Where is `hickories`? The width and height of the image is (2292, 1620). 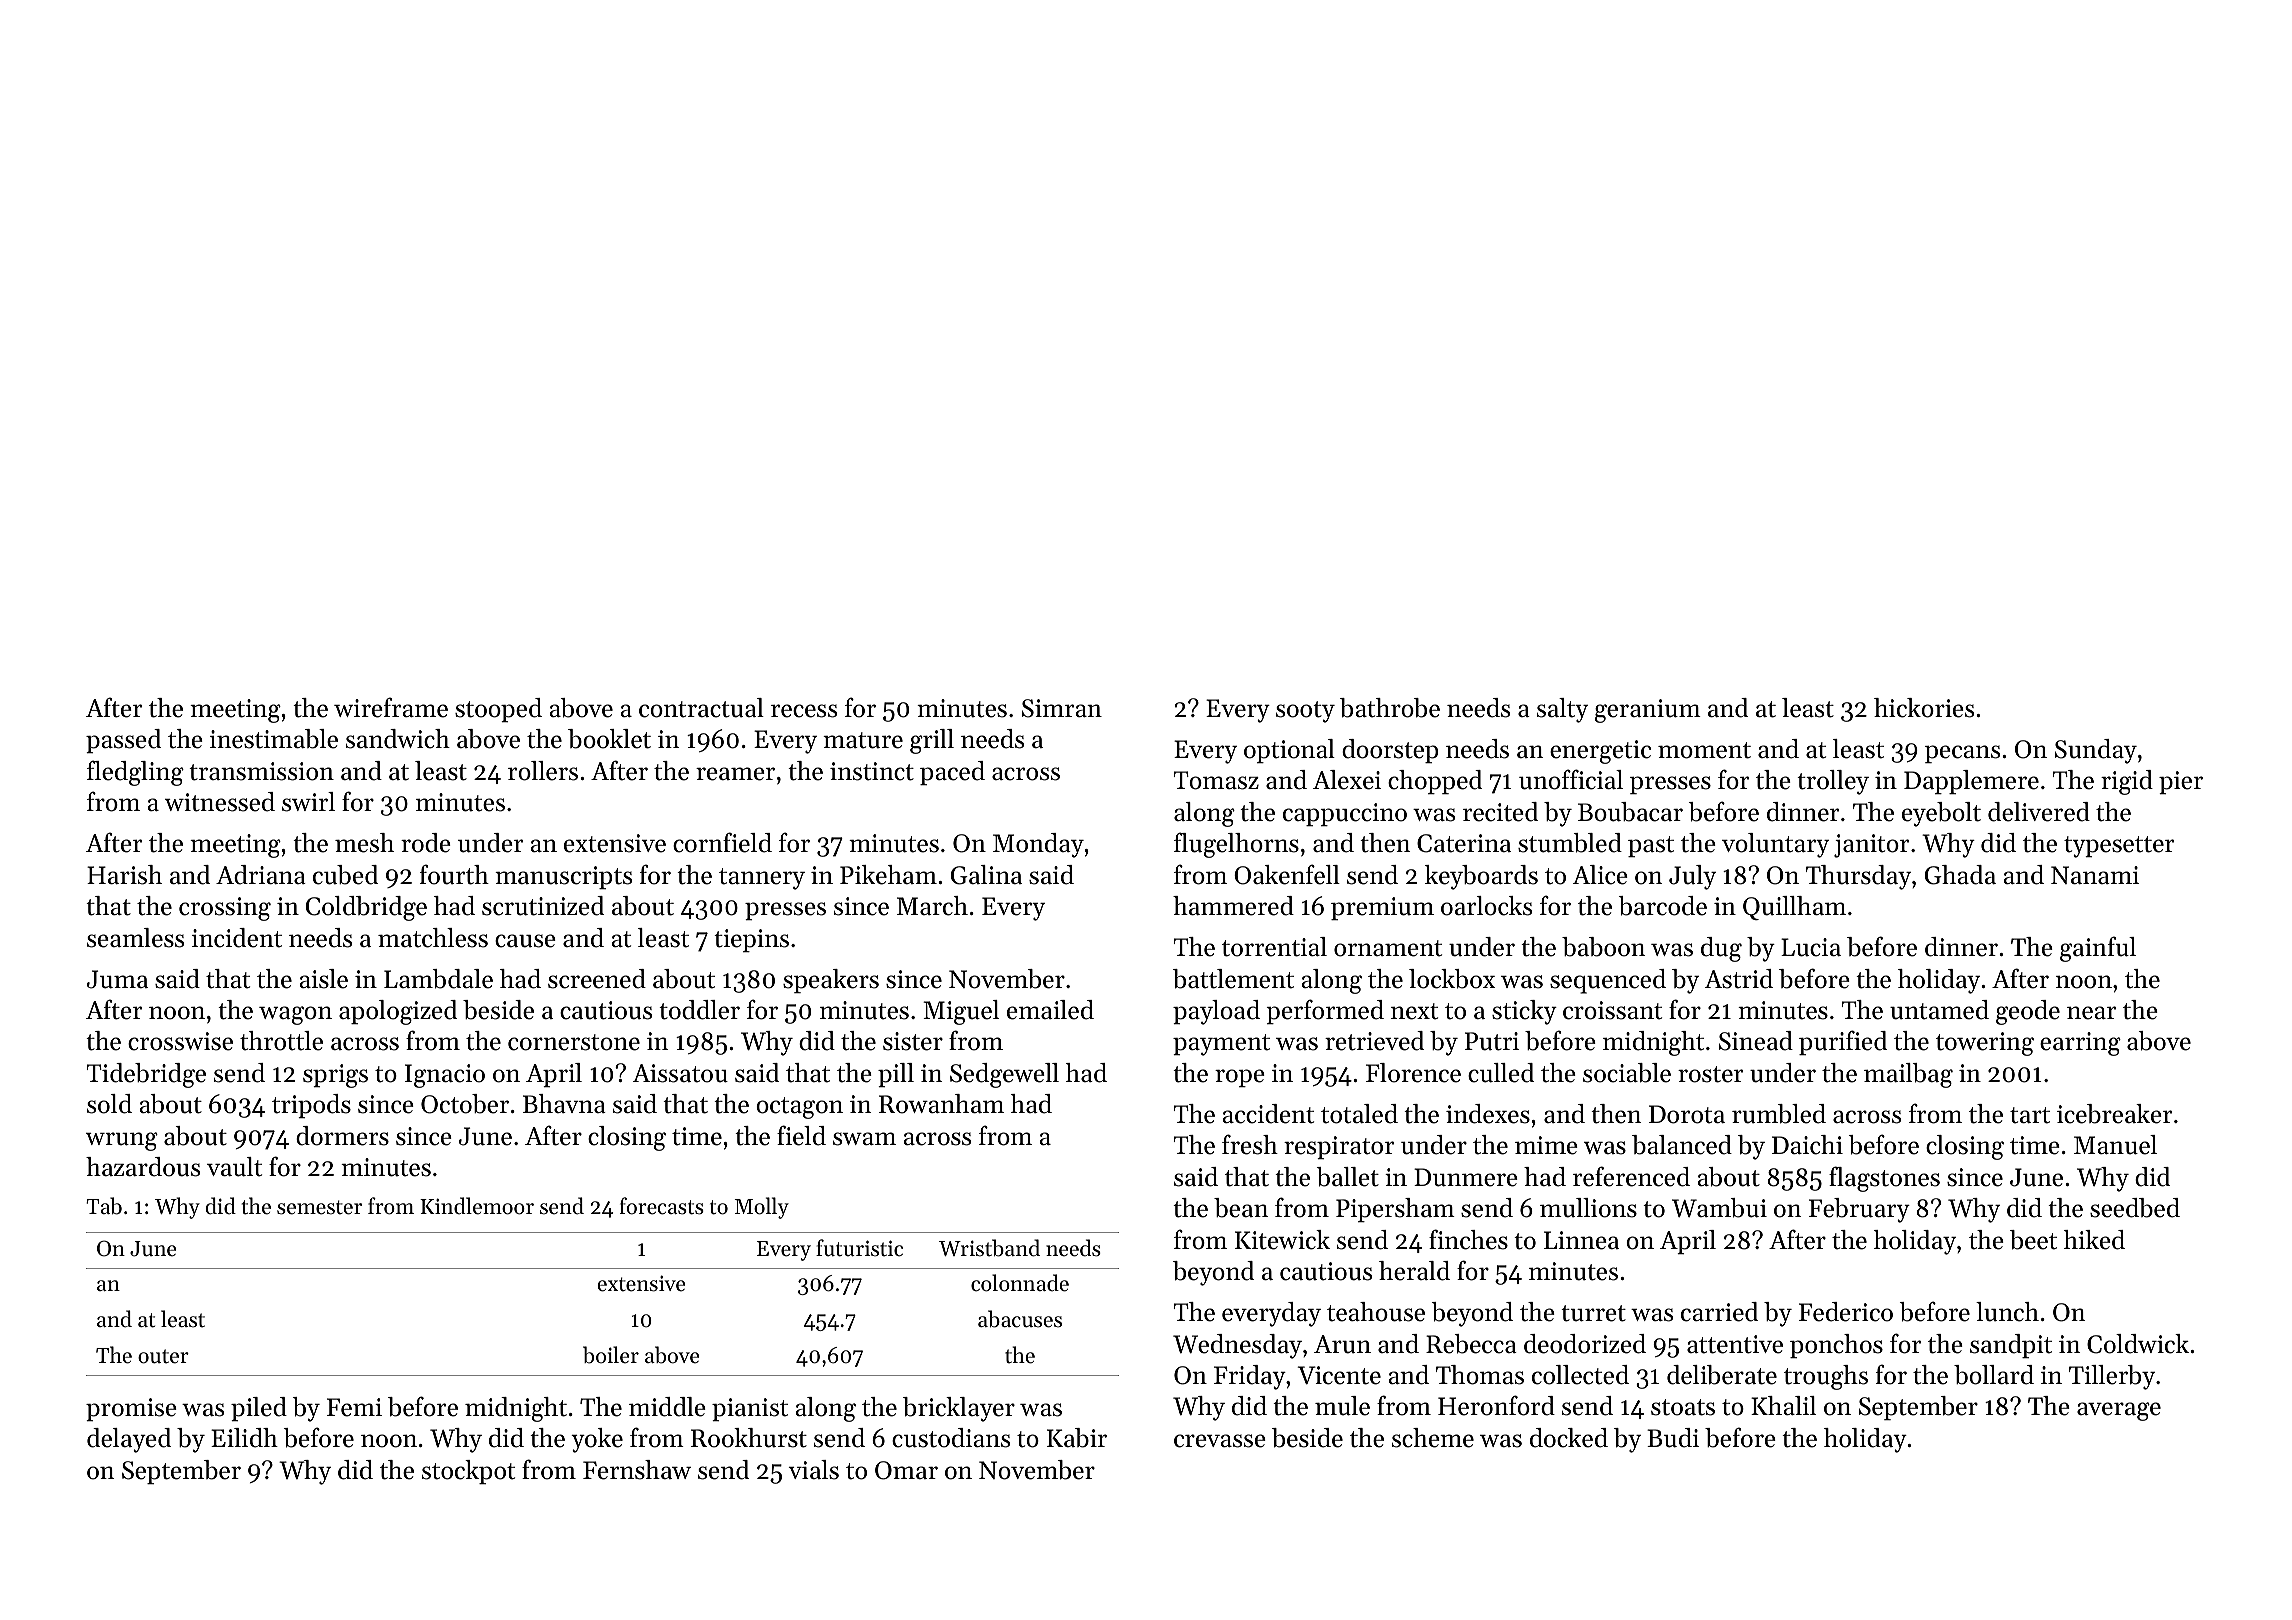 hickories is located at coordinates (1924, 708).
